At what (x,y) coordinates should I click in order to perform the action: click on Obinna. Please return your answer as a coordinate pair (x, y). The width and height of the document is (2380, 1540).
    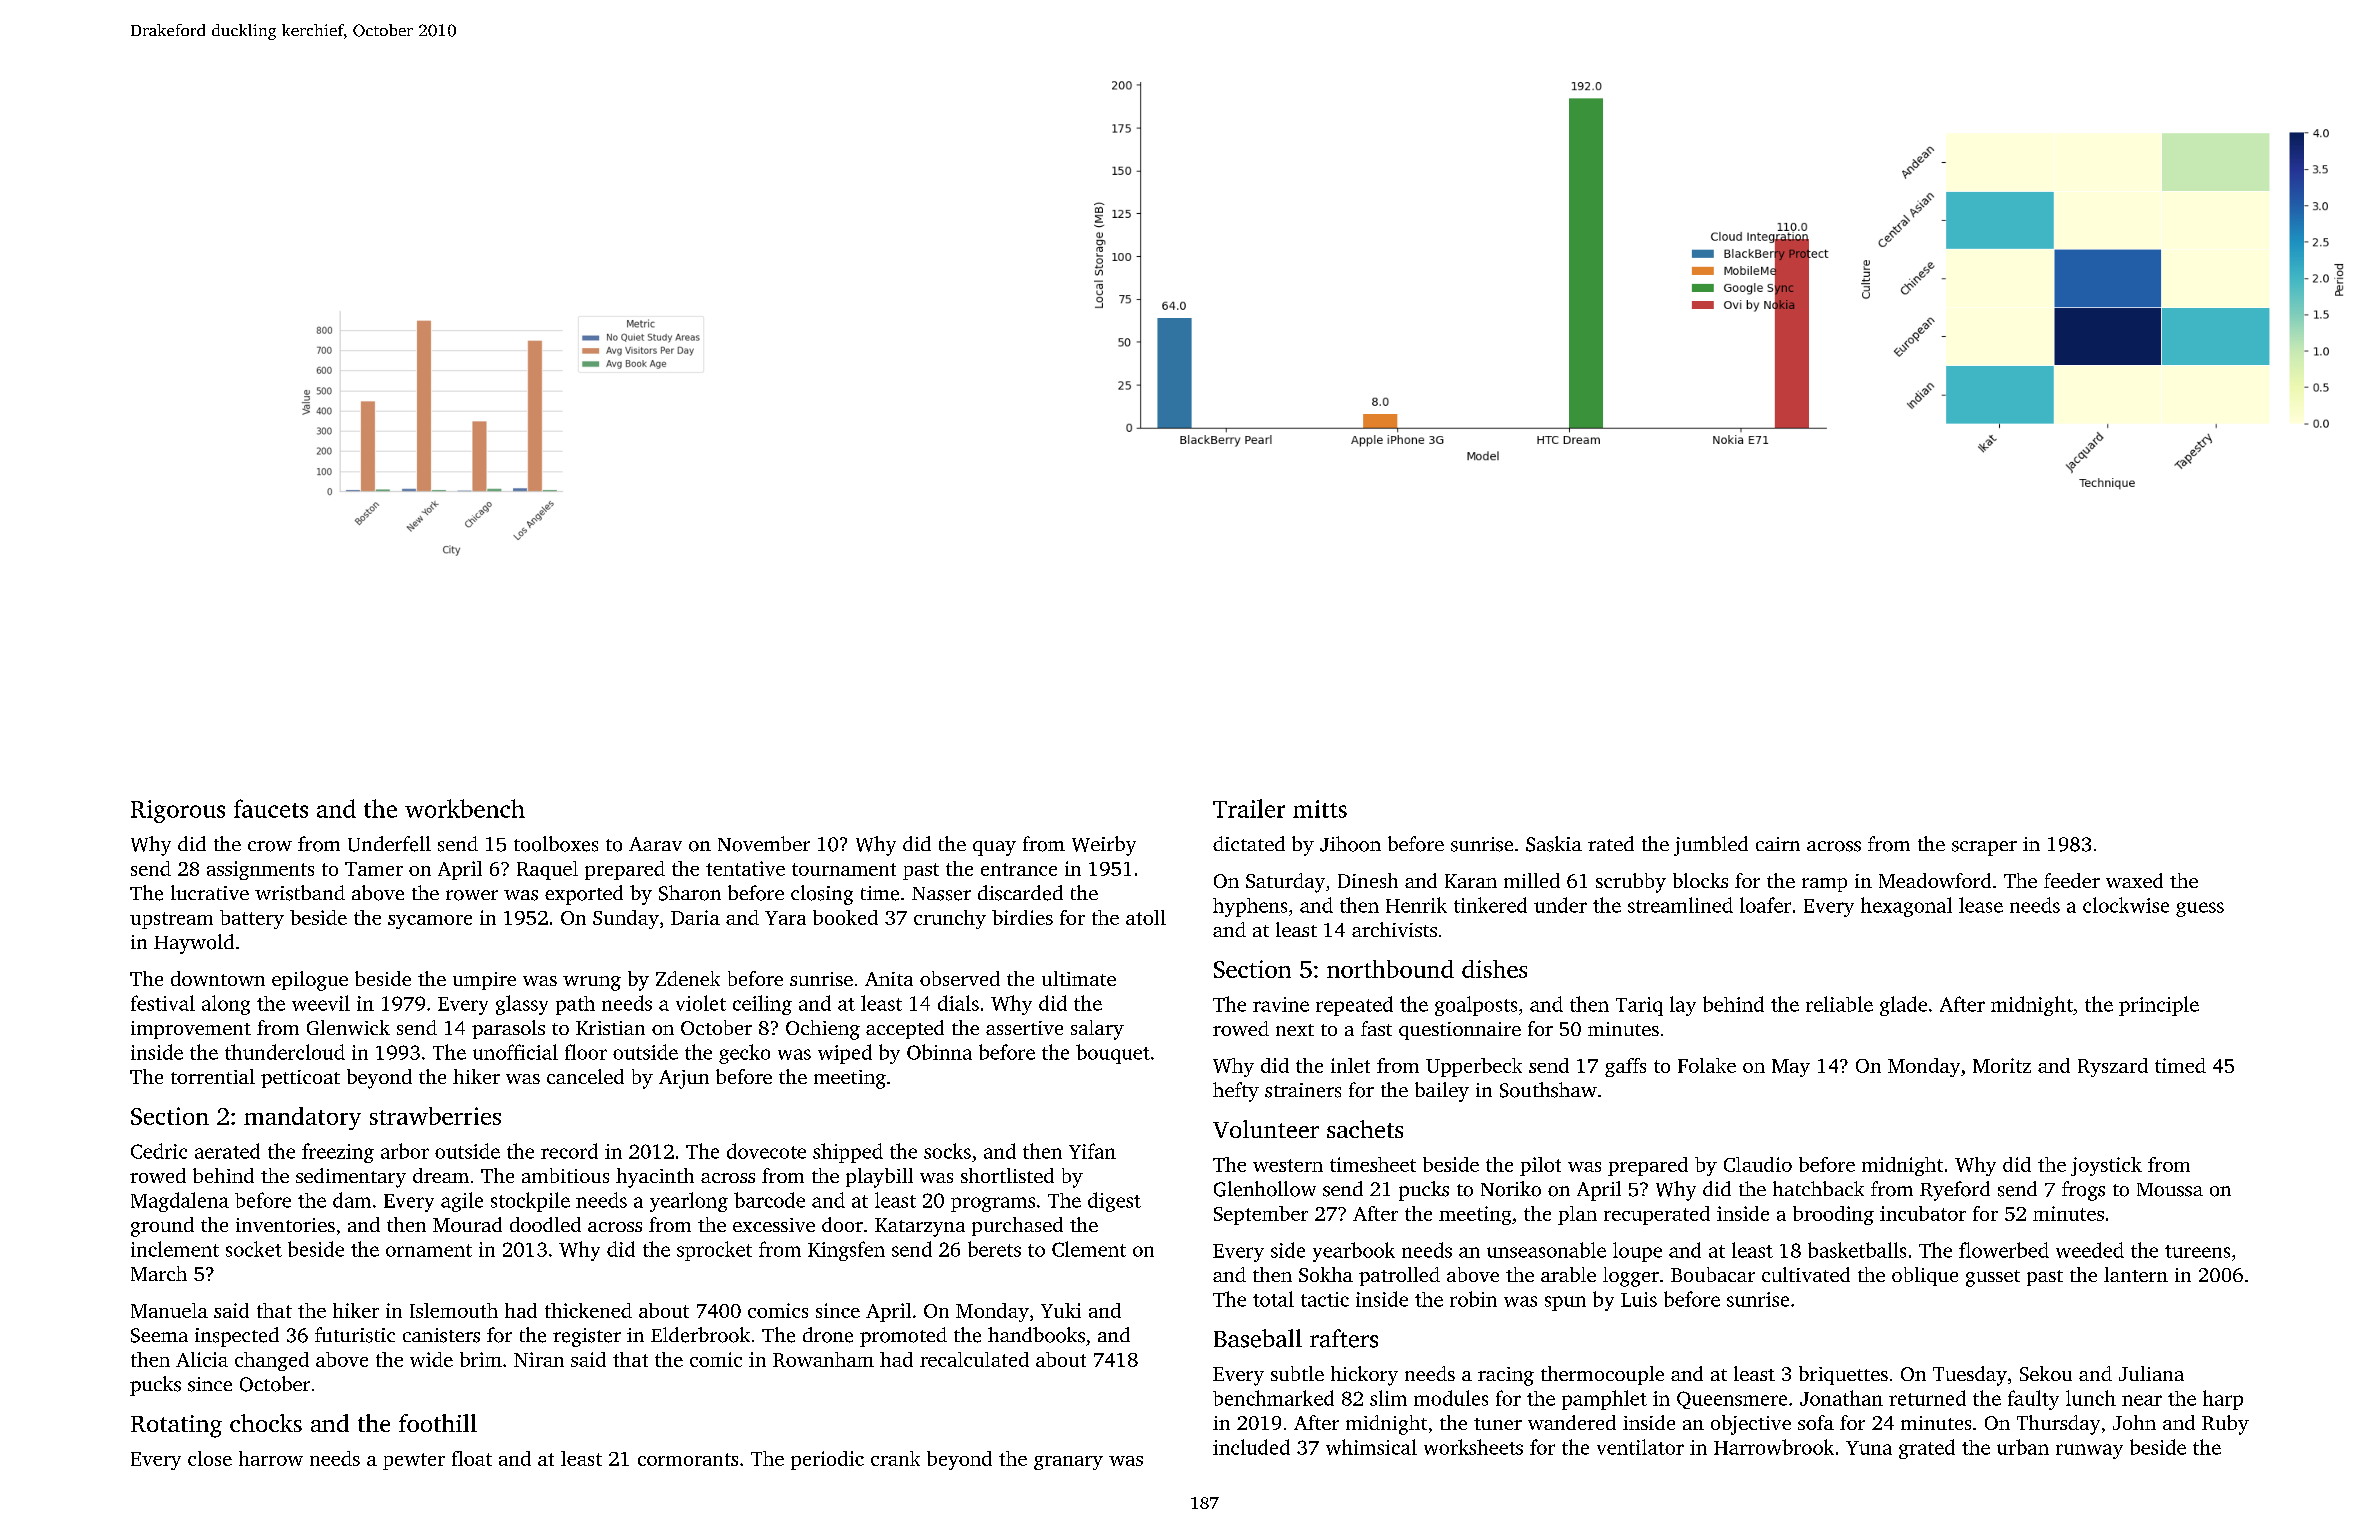
    Looking at the image, I should click on (939, 1052).
